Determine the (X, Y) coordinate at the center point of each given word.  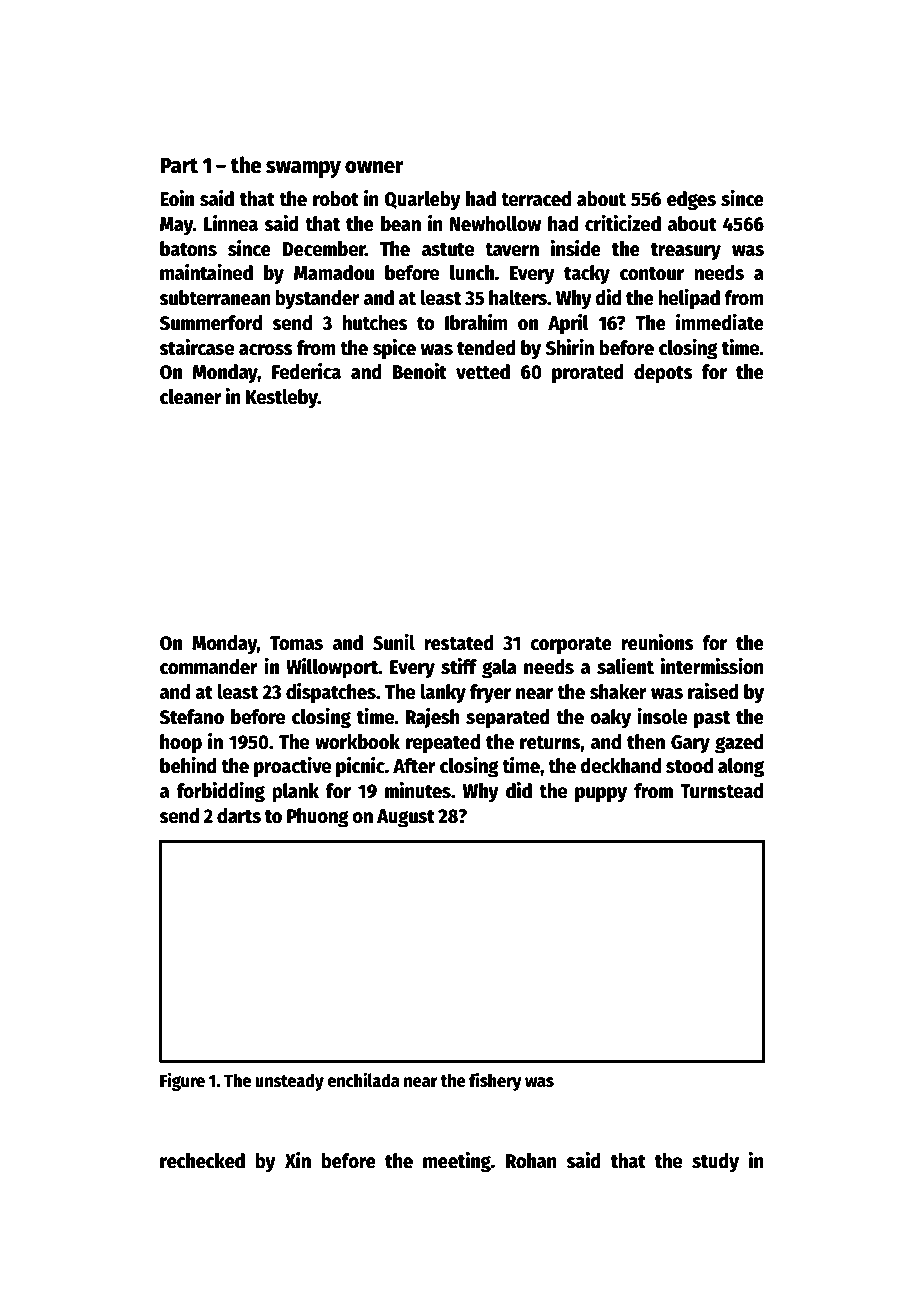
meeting (457, 1162)
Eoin (177, 198)
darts (239, 816)
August (406, 818)
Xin (298, 1160)
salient (625, 666)
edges (691, 201)
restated (459, 643)
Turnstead (721, 791)
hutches (375, 323)
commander (209, 667)
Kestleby (282, 399)
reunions (658, 642)
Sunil (394, 642)
